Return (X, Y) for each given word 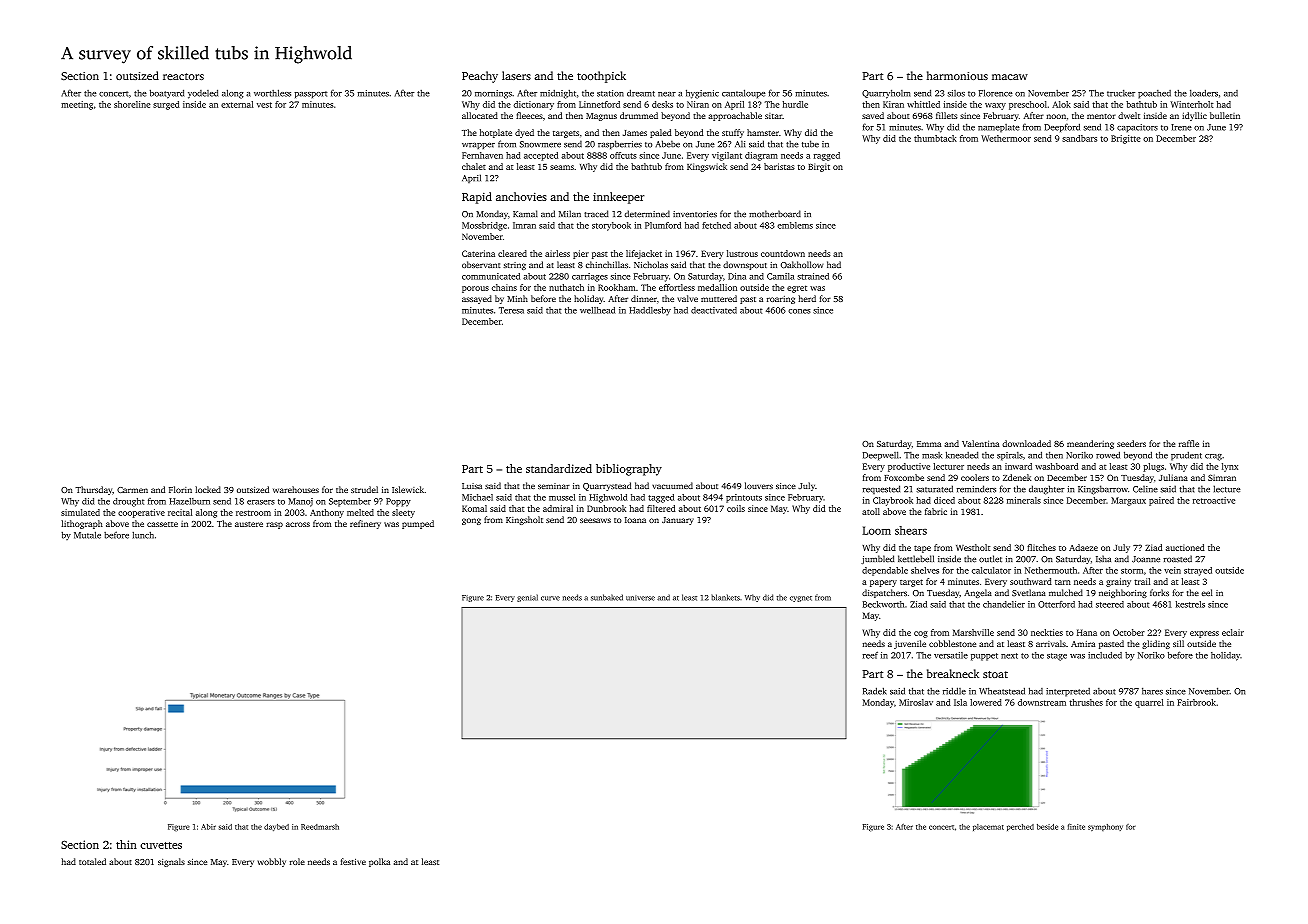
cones (799, 311)
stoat (995, 674)
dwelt (1129, 115)
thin (126, 844)
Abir (208, 827)
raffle (1189, 443)
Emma (929, 444)
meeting (77, 105)
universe (640, 598)
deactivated (714, 310)
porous (475, 289)
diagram (761, 156)
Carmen (132, 490)
